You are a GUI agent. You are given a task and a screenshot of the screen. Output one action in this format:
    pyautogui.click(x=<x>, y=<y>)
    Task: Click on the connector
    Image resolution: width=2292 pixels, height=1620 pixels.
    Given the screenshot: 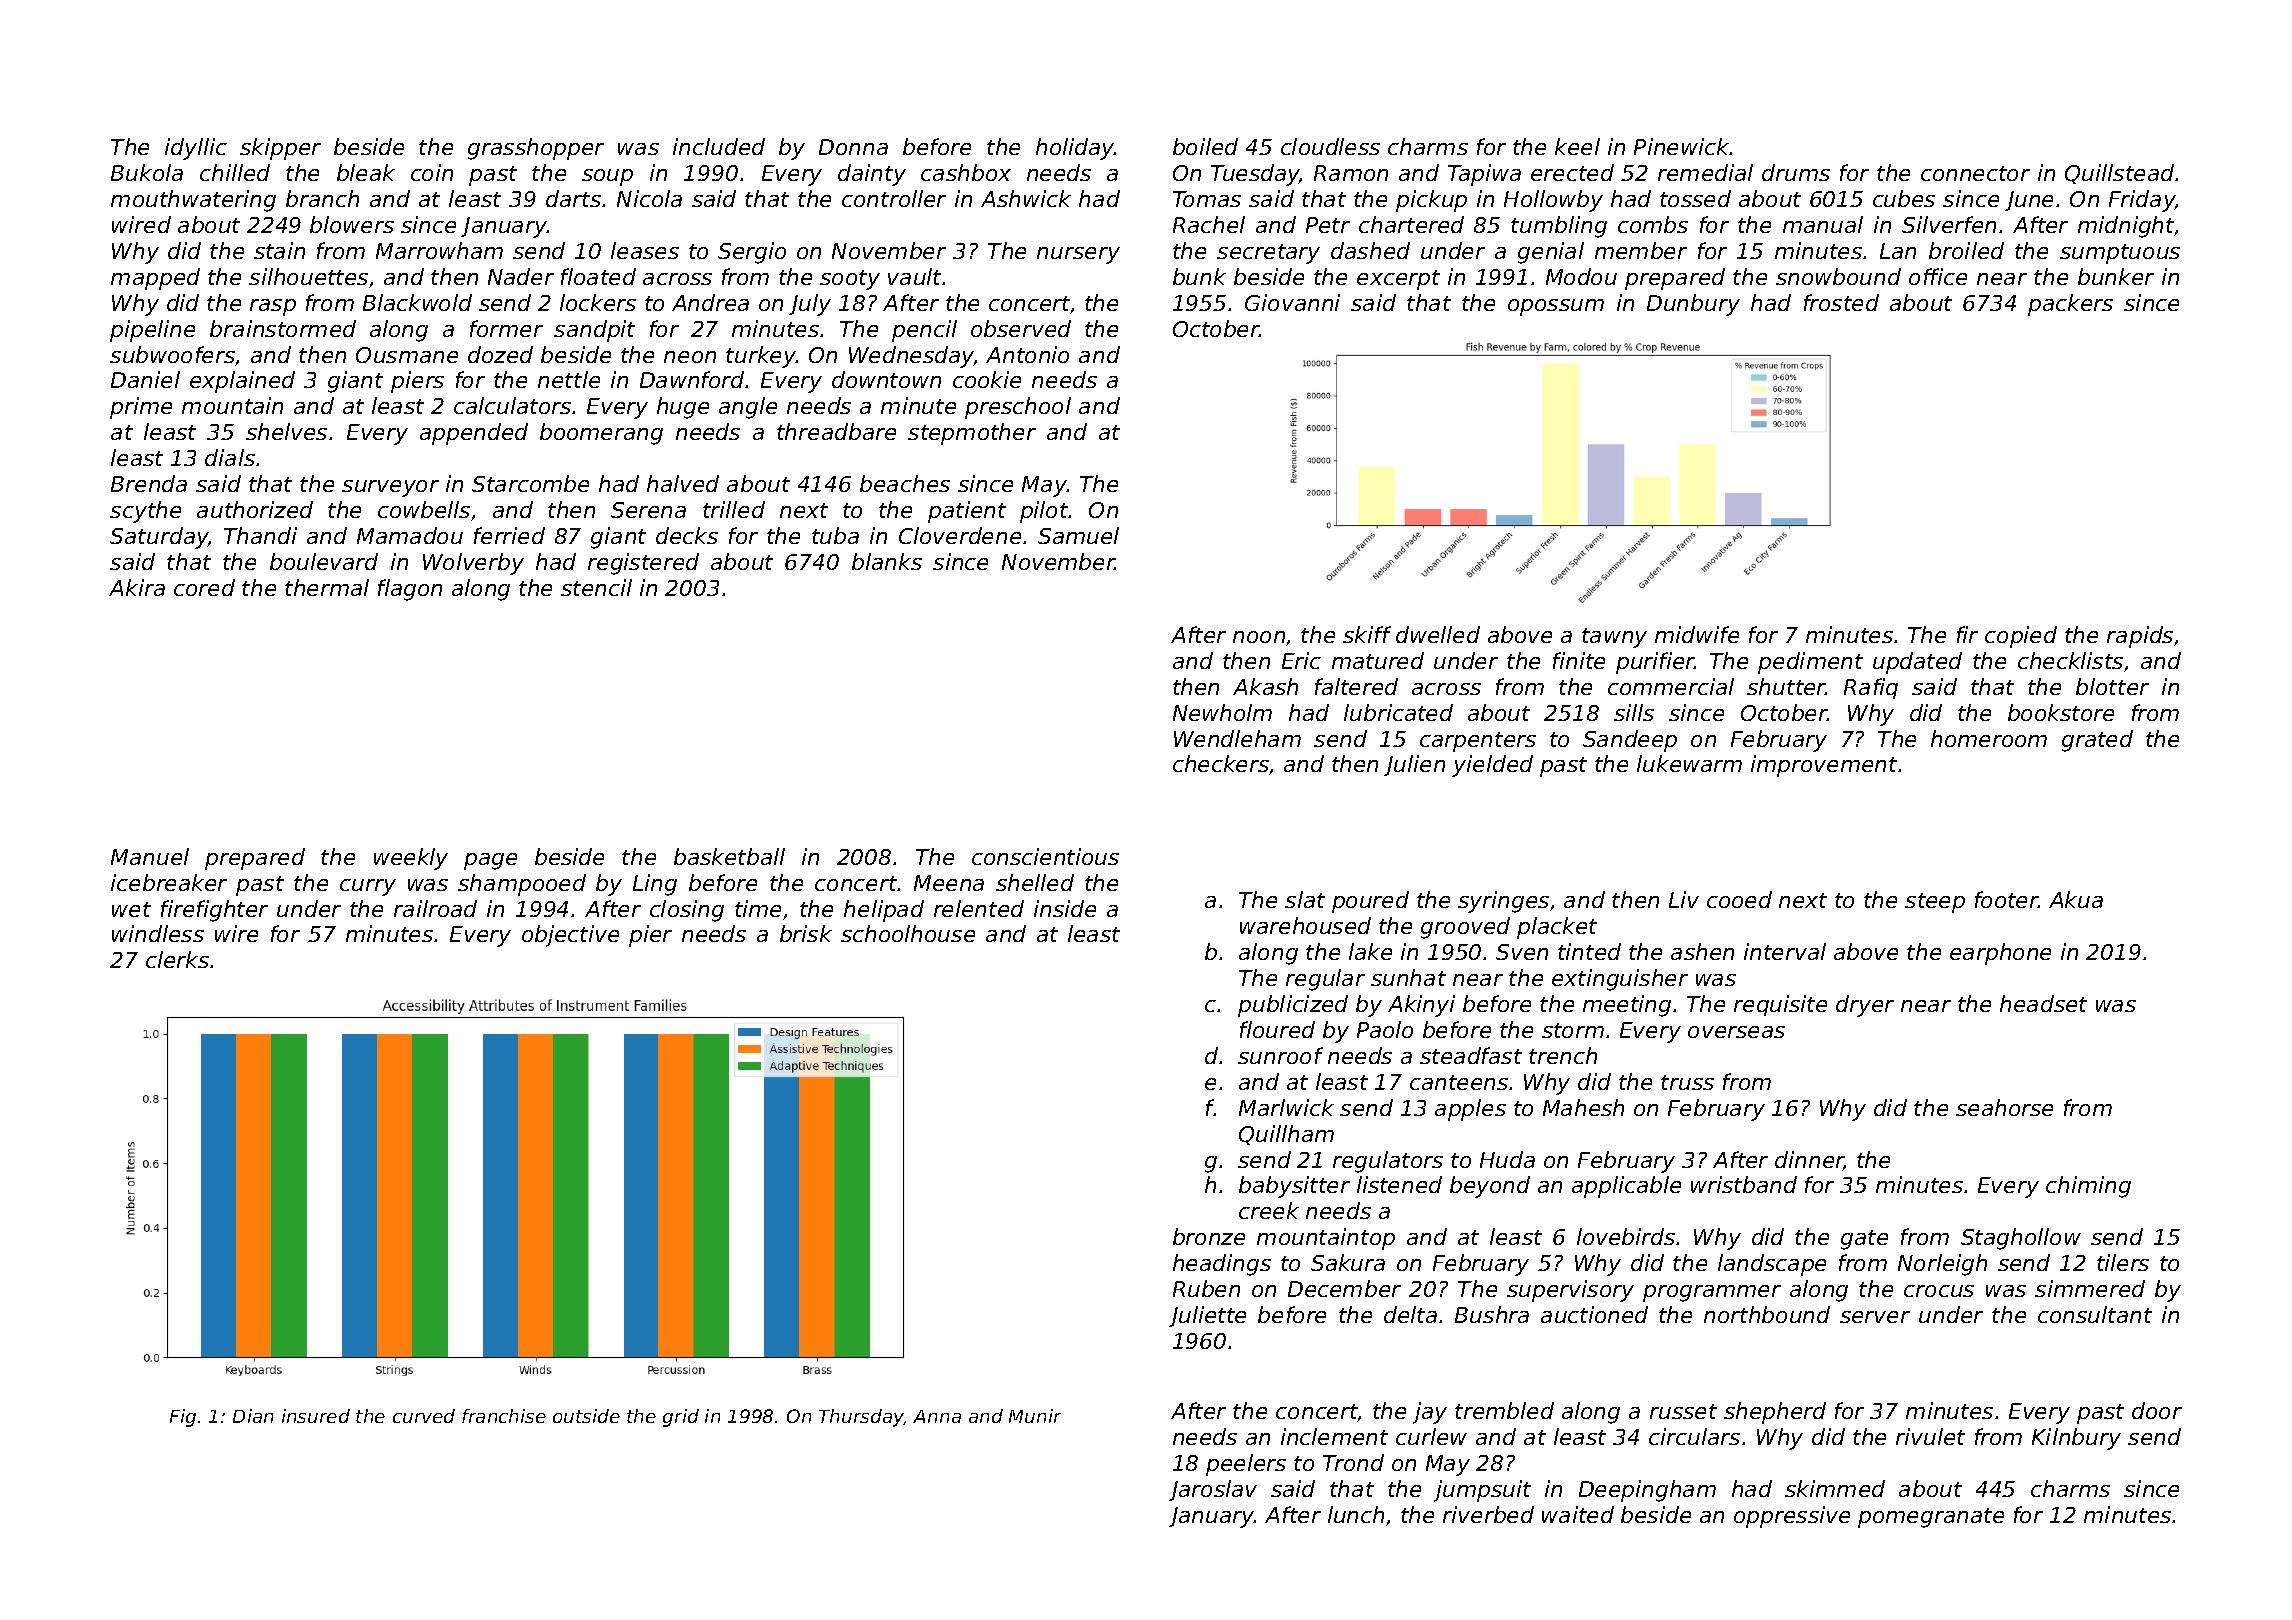 What is the action you would take?
    pyautogui.click(x=1975, y=173)
